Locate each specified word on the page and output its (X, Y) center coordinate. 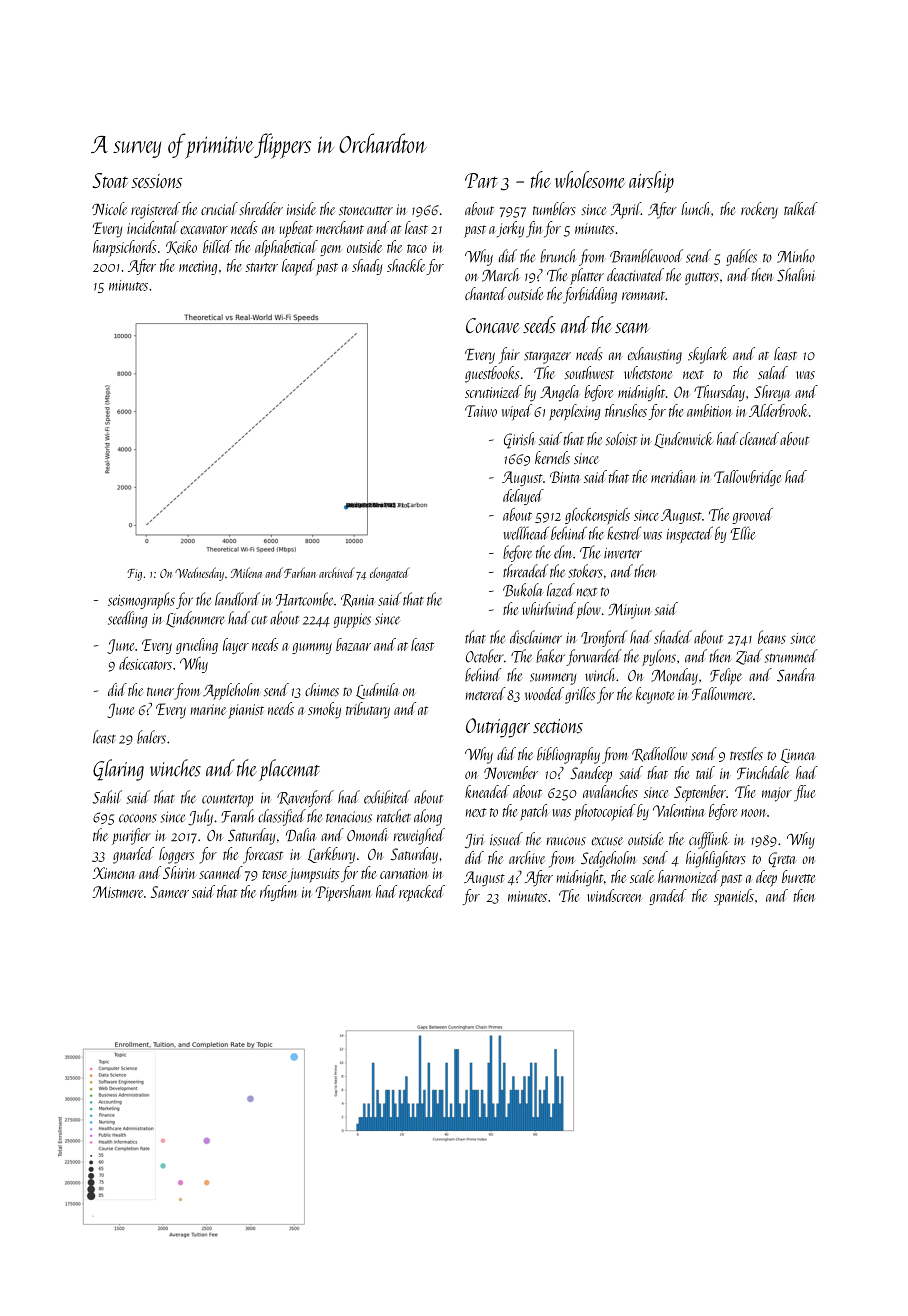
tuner (160, 691)
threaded (526, 571)
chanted (486, 293)
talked (801, 208)
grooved (752, 516)
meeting (198, 268)
